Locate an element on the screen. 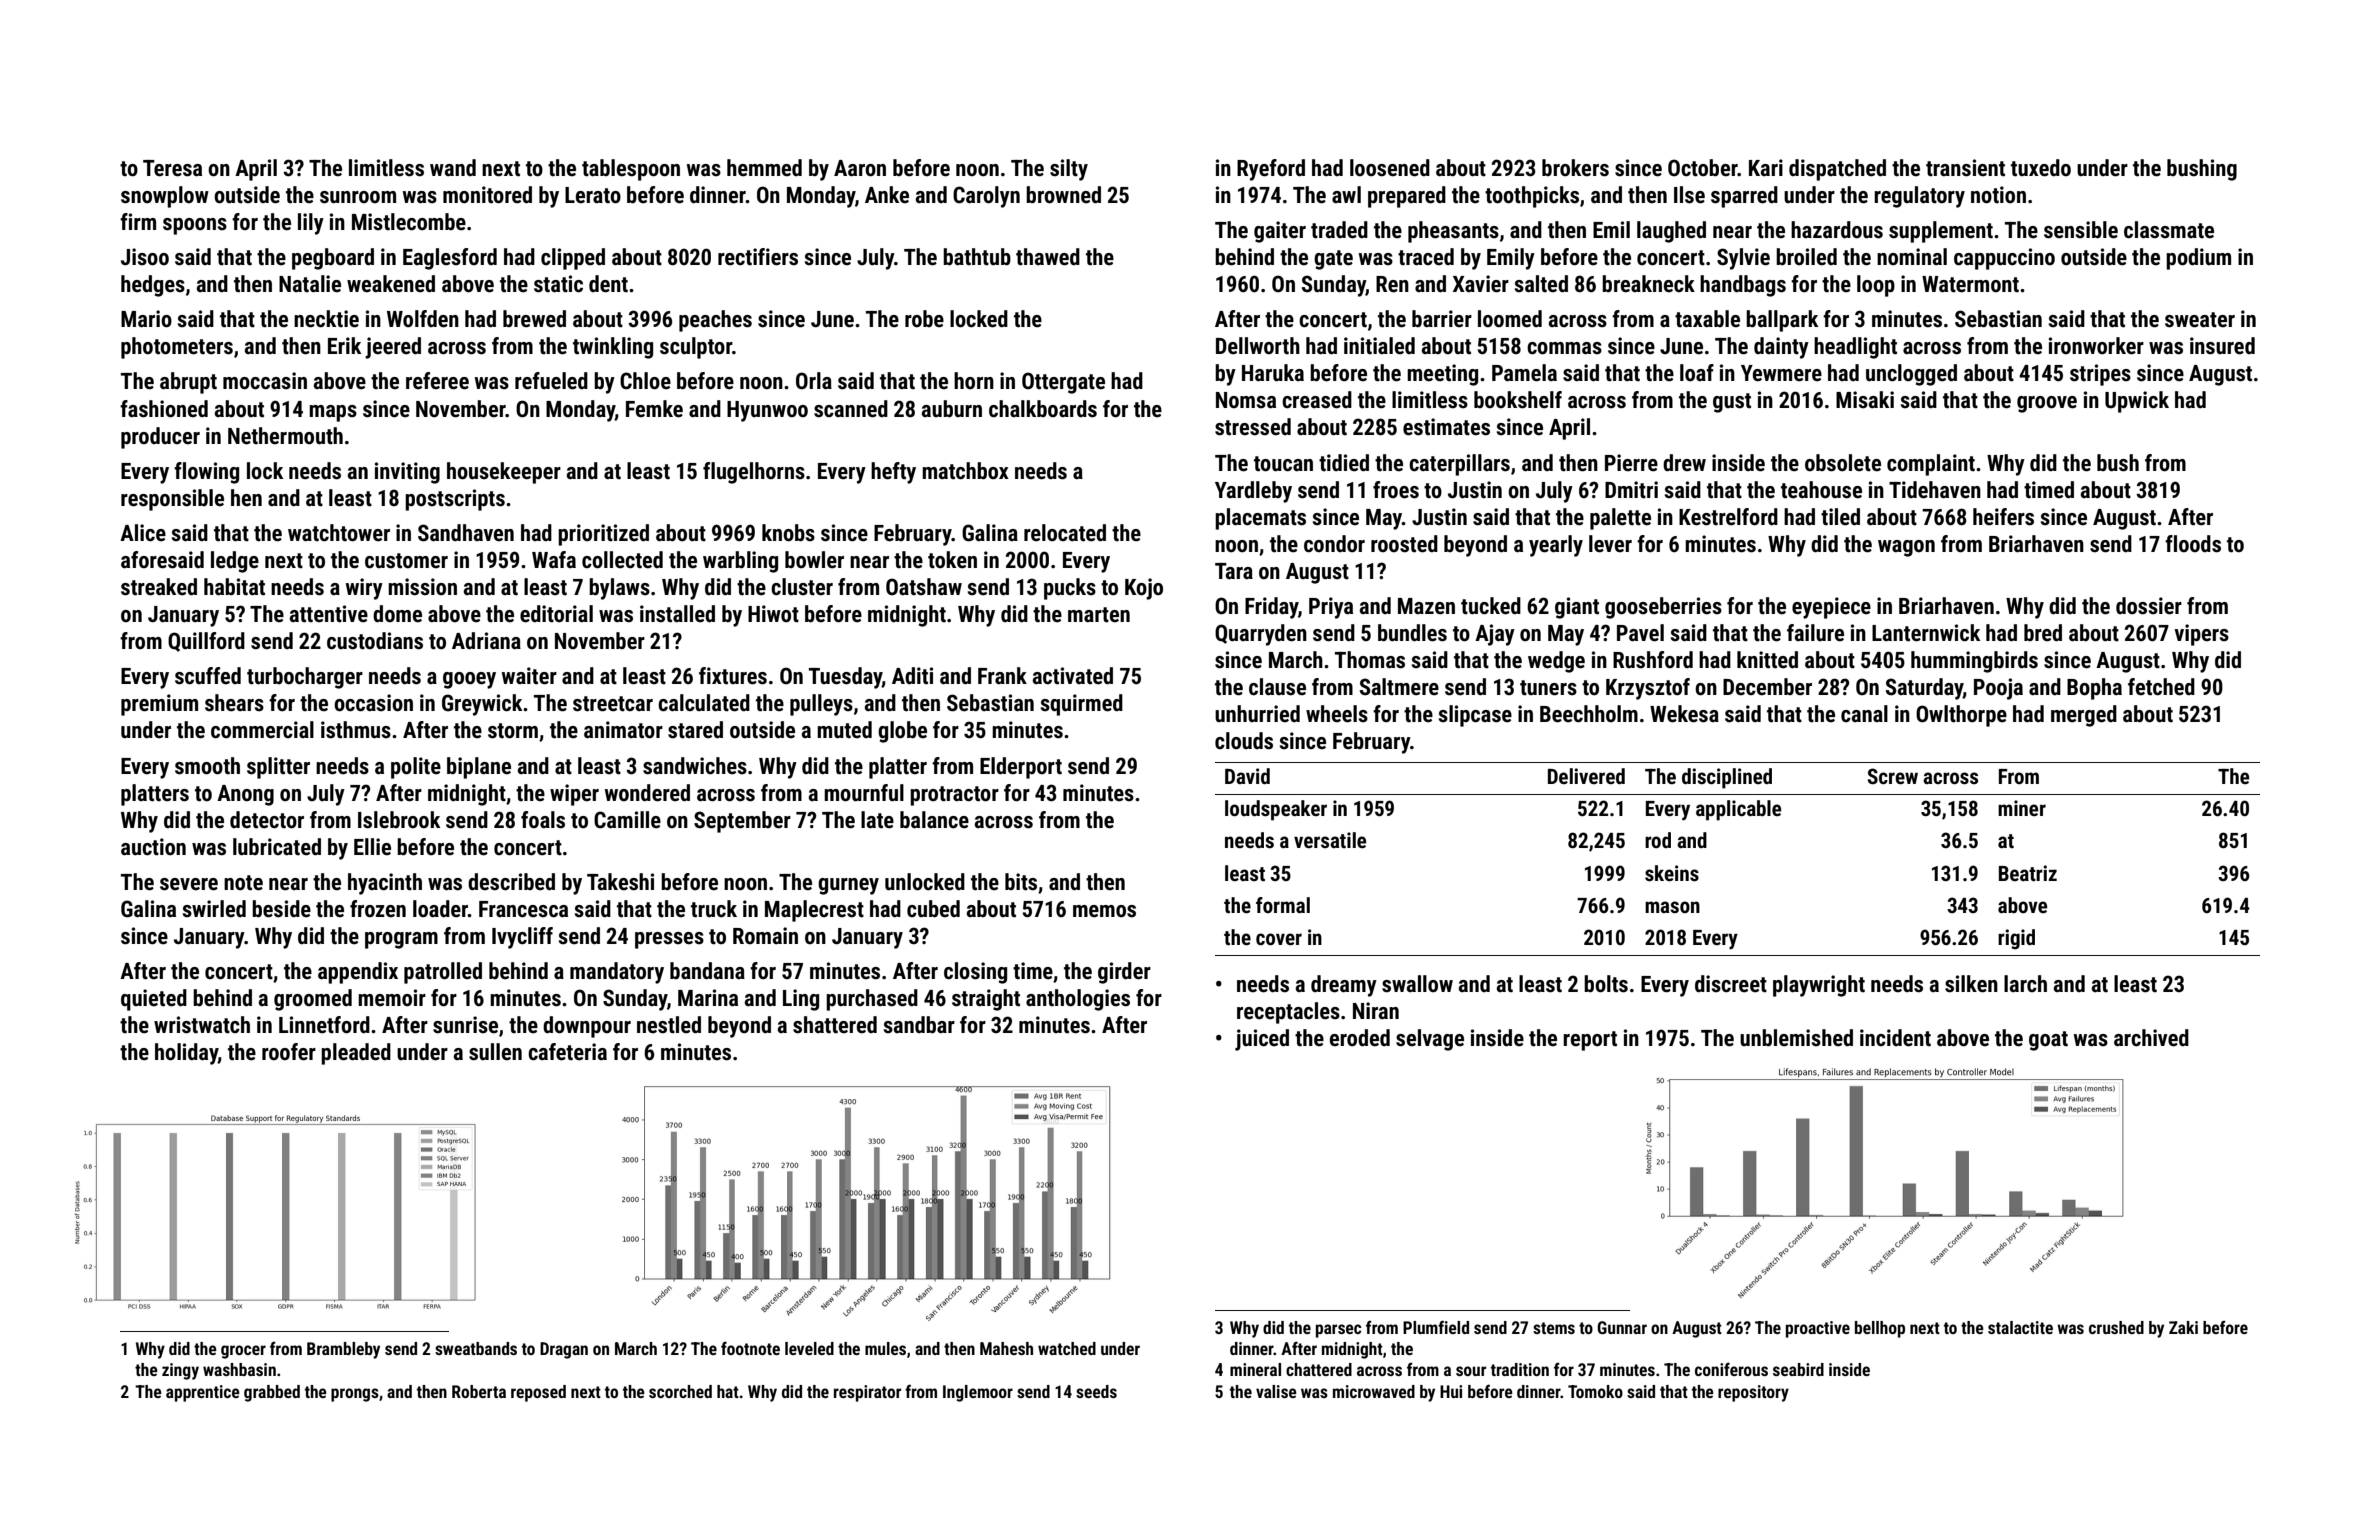  thawed is located at coordinates (1048, 257).
